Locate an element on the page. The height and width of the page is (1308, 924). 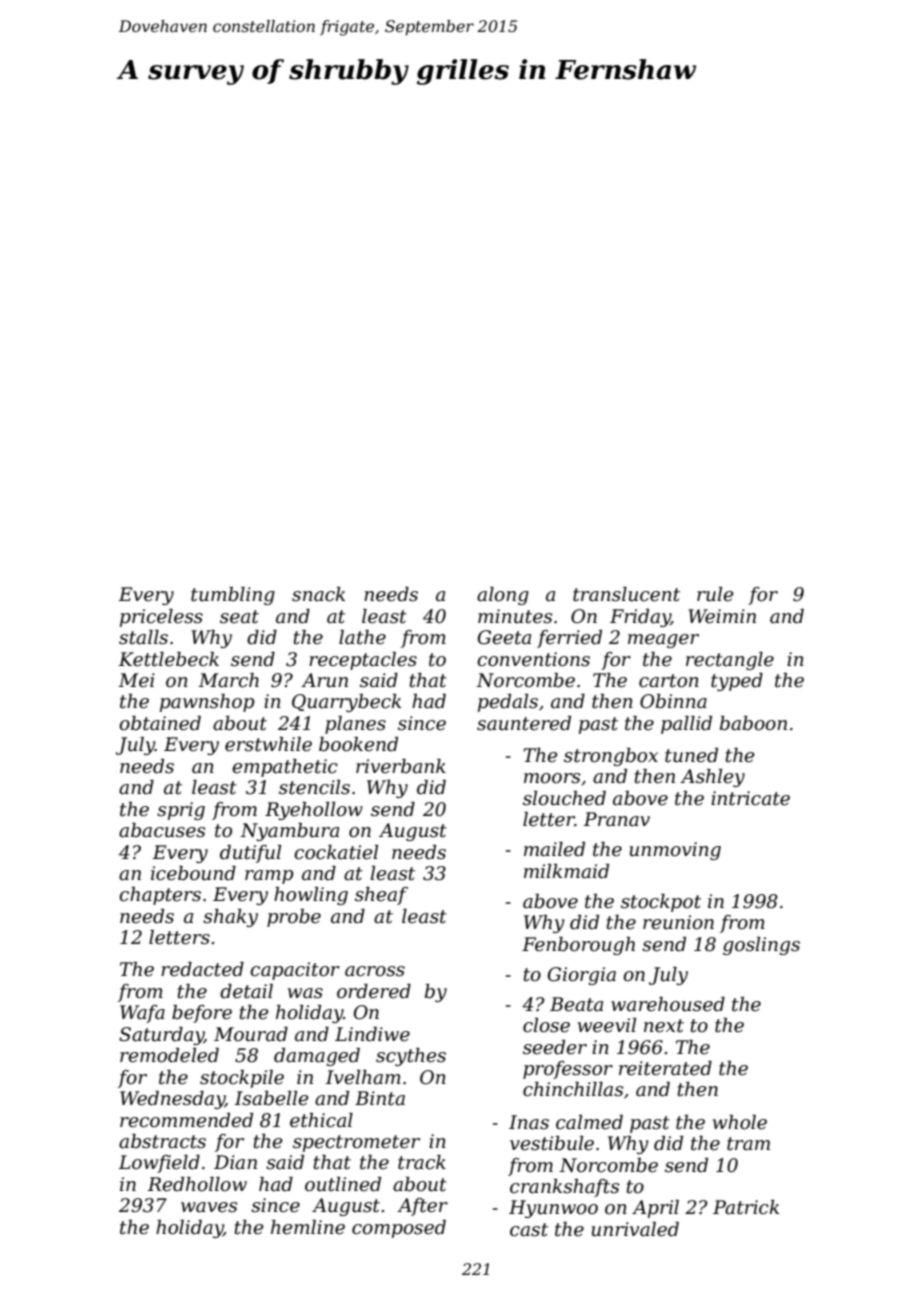
Patrick is located at coordinates (746, 1207).
